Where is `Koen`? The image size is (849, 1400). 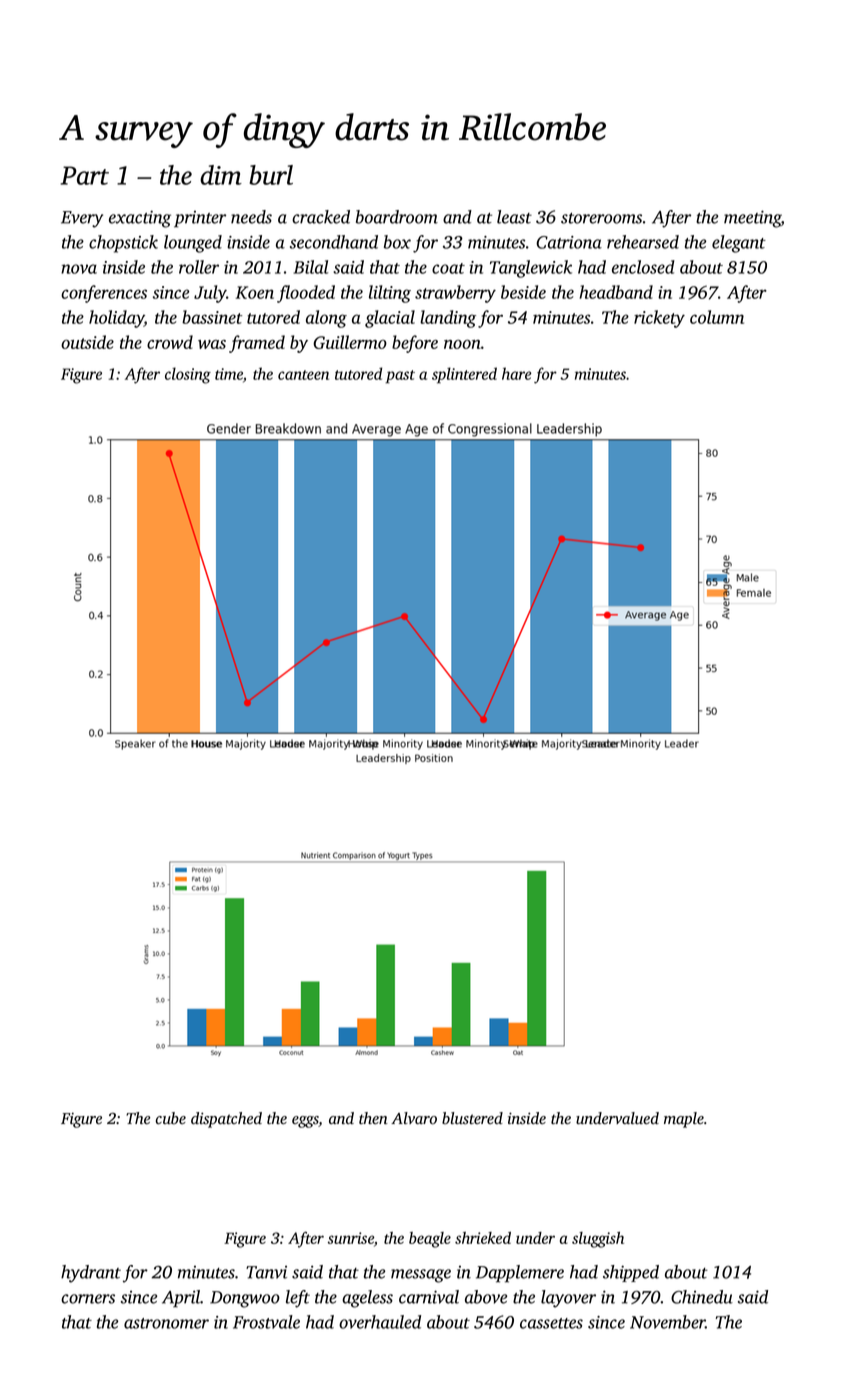 Koen is located at coordinates (254, 292).
